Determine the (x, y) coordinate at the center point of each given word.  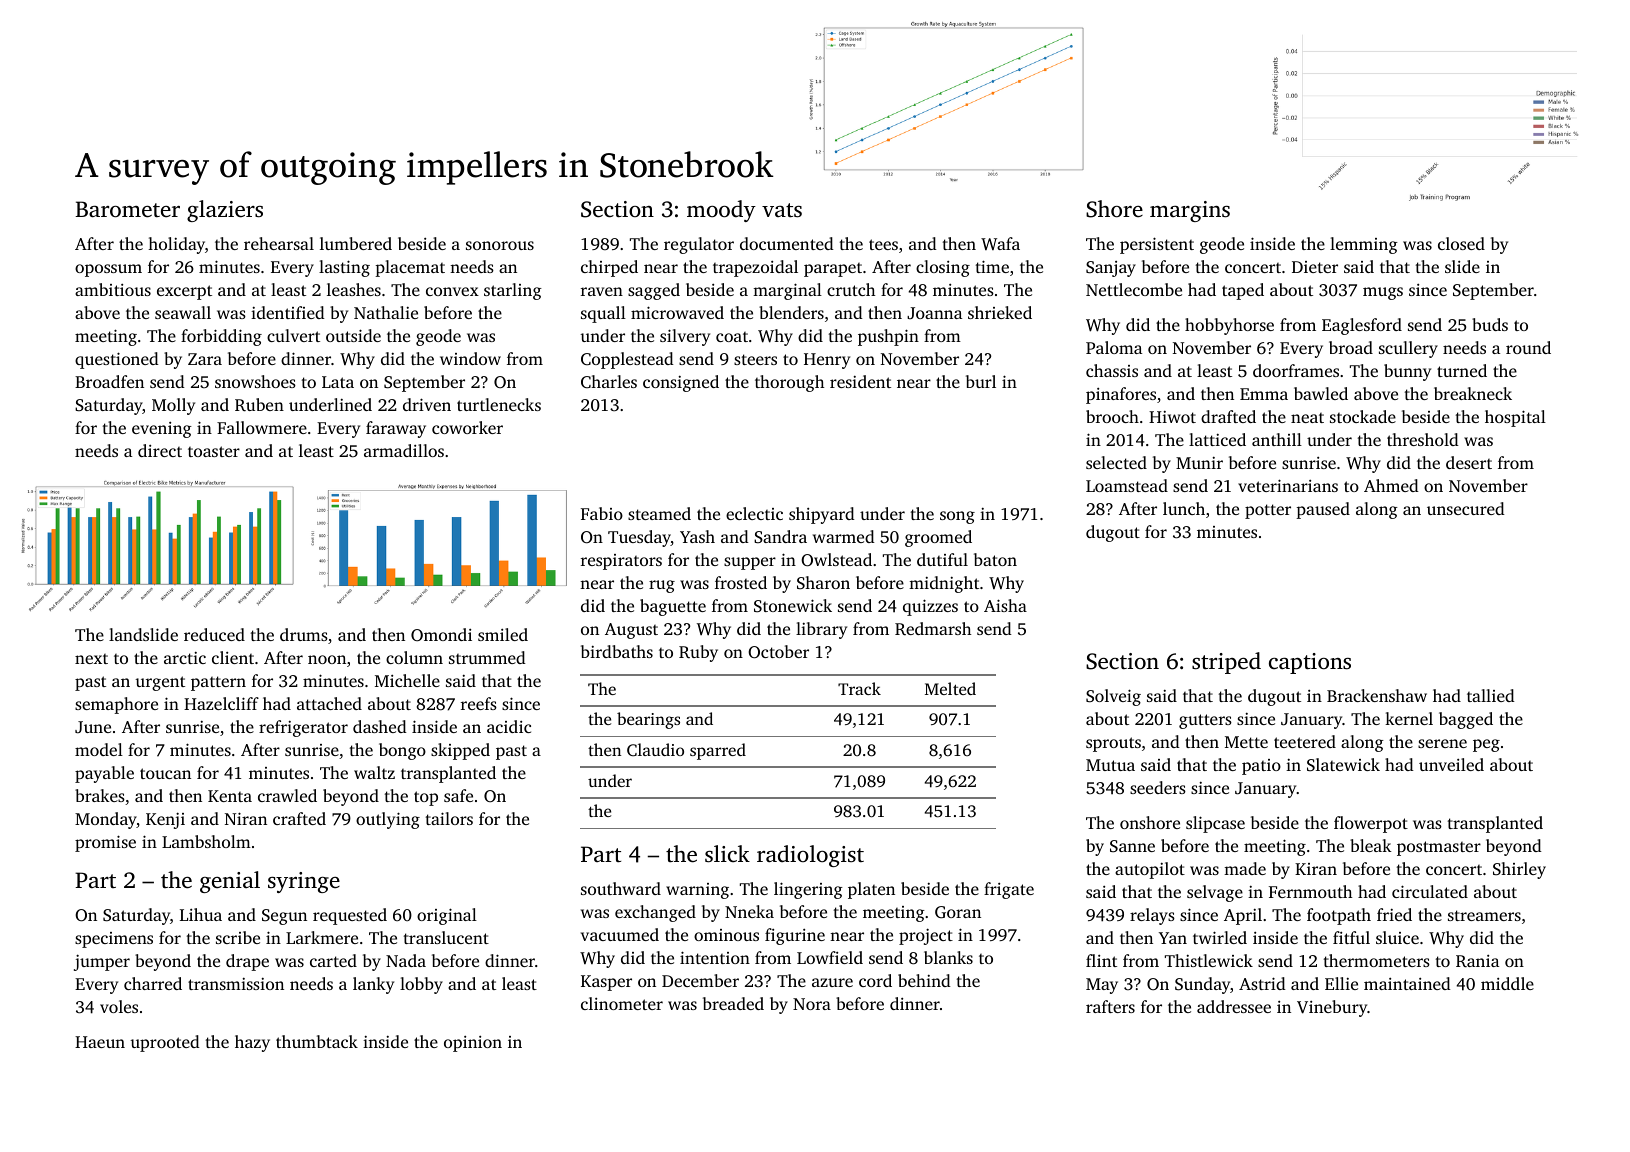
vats (782, 210)
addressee (1234, 1006)
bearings (648, 720)
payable (104, 774)
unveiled (1451, 764)
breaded (733, 1003)
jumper (102, 962)
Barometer (127, 209)
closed (1461, 243)
